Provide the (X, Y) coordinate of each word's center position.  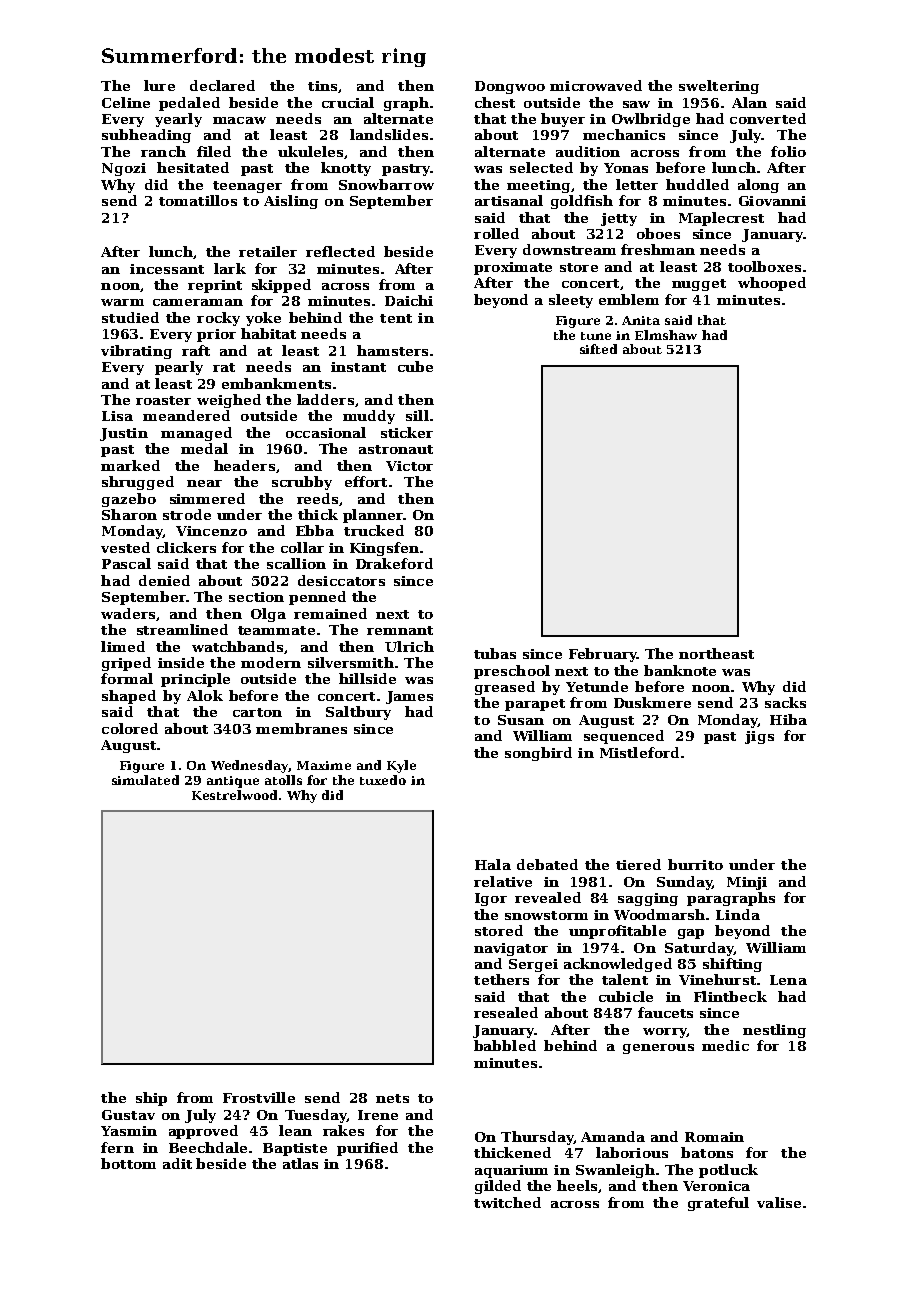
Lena (788, 980)
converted (768, 118)
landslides (389, 134)
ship (151, 1099)
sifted (598, 349)
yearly (178, 120)
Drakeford (394, 563)
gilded (498, 1187)
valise (779, 1202)
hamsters (392, 350)
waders (128, 613)
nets (392, 1098)
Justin (124, 434)
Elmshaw (666, 335)
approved (203, 1132)
